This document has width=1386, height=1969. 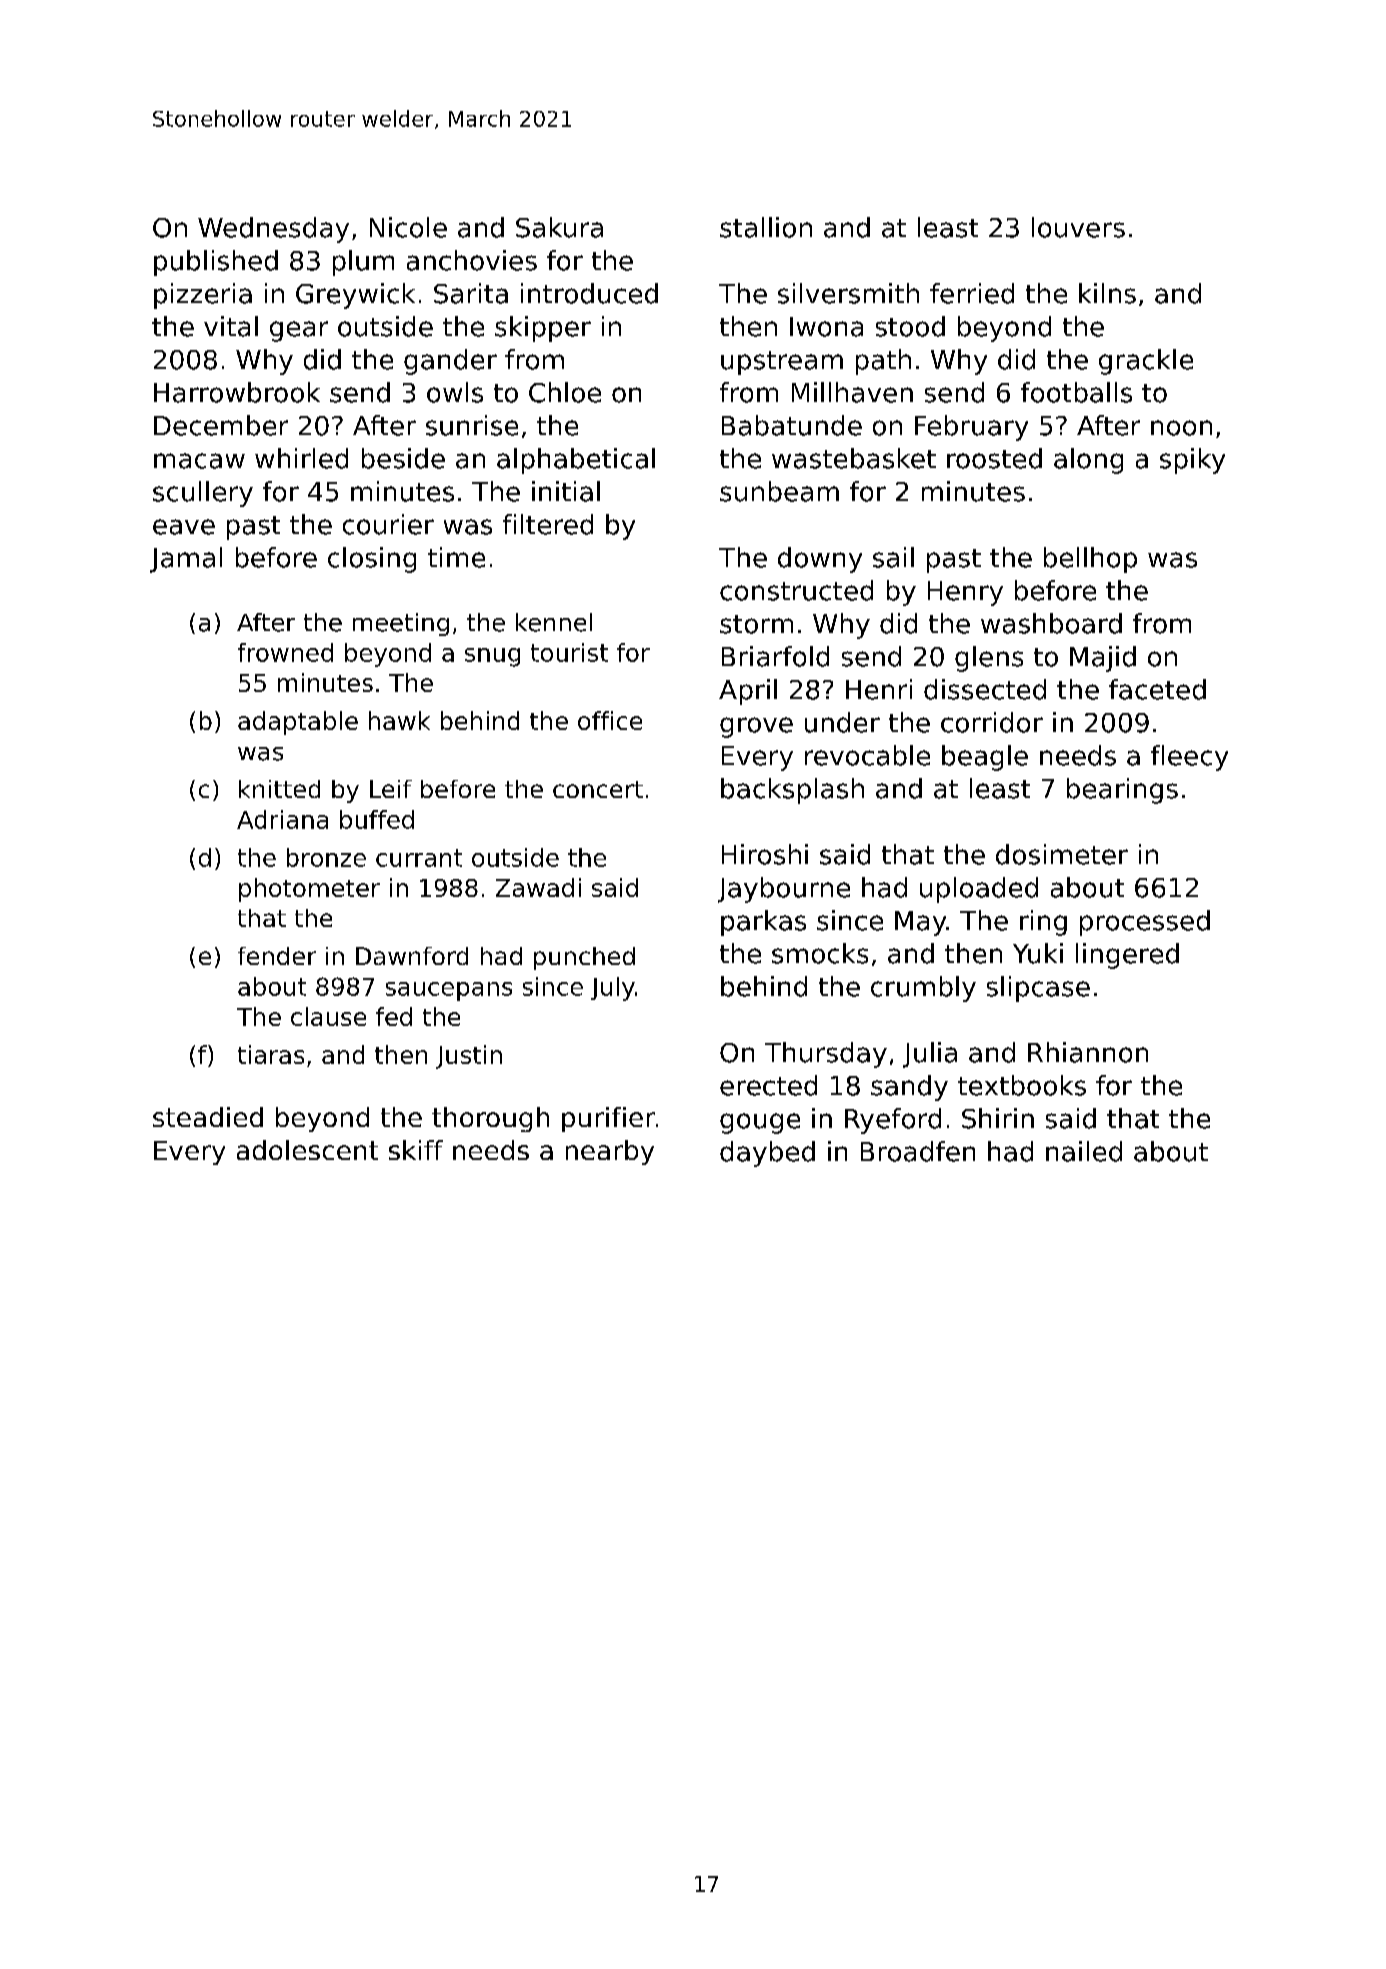 What do you see at coordinates (471, 293) in the document?
I see `Sarita` at bounding box center [471, 293].
